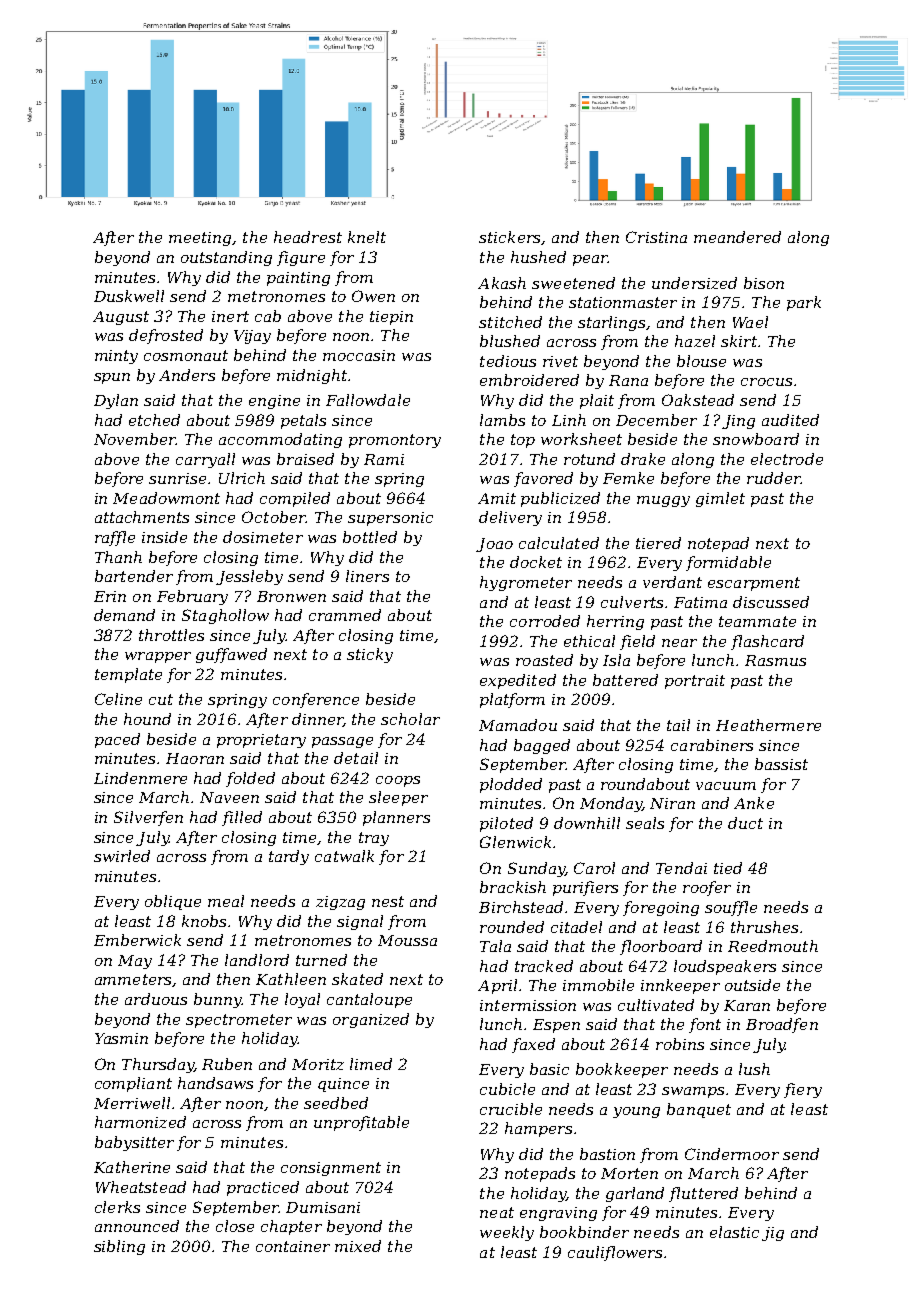  What do you see at coordinates (200, 239) in the screenshot?
I see `meeting` at bounding box center [200, 239].
